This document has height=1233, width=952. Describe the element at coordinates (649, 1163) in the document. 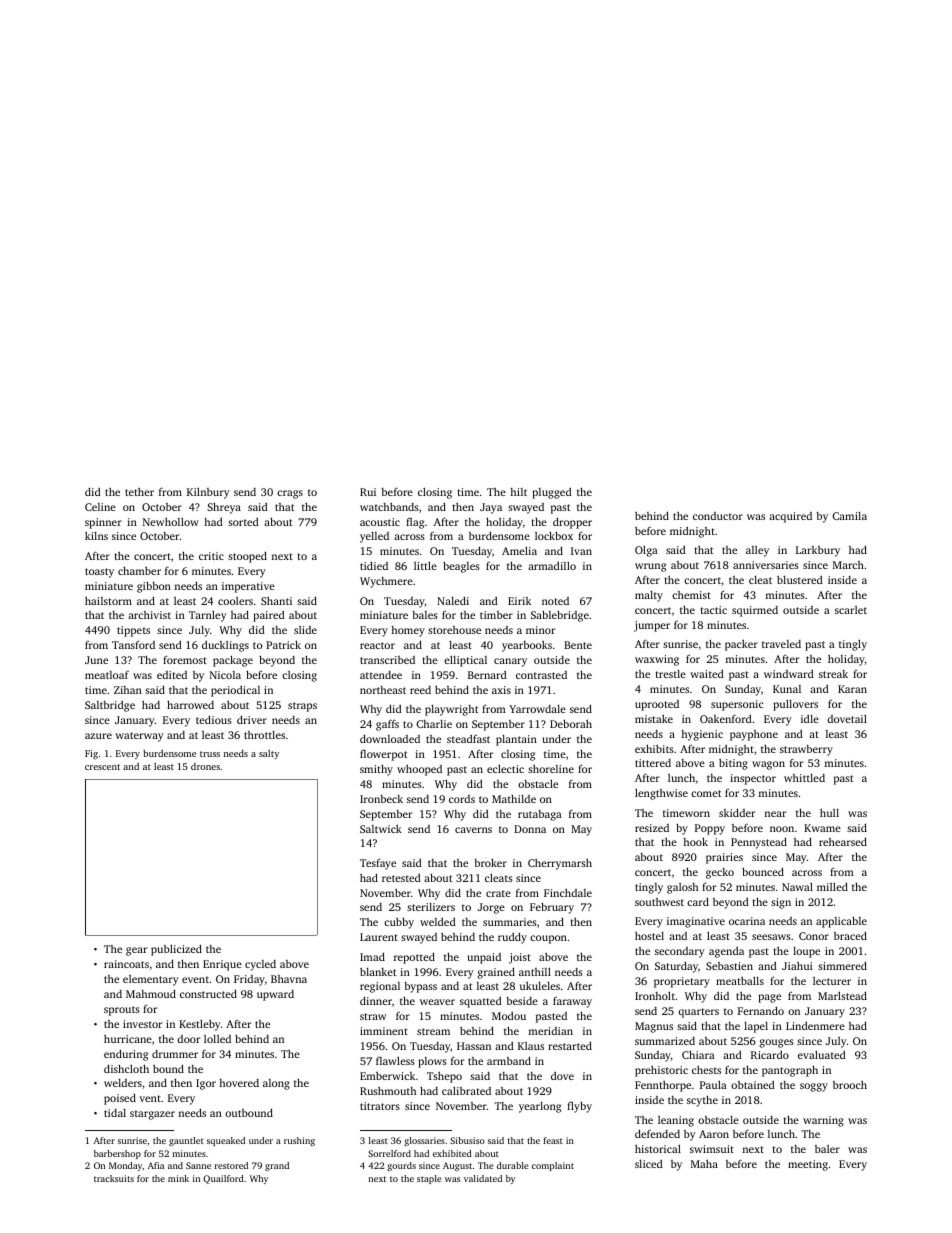

I see `sliced` at that location.
